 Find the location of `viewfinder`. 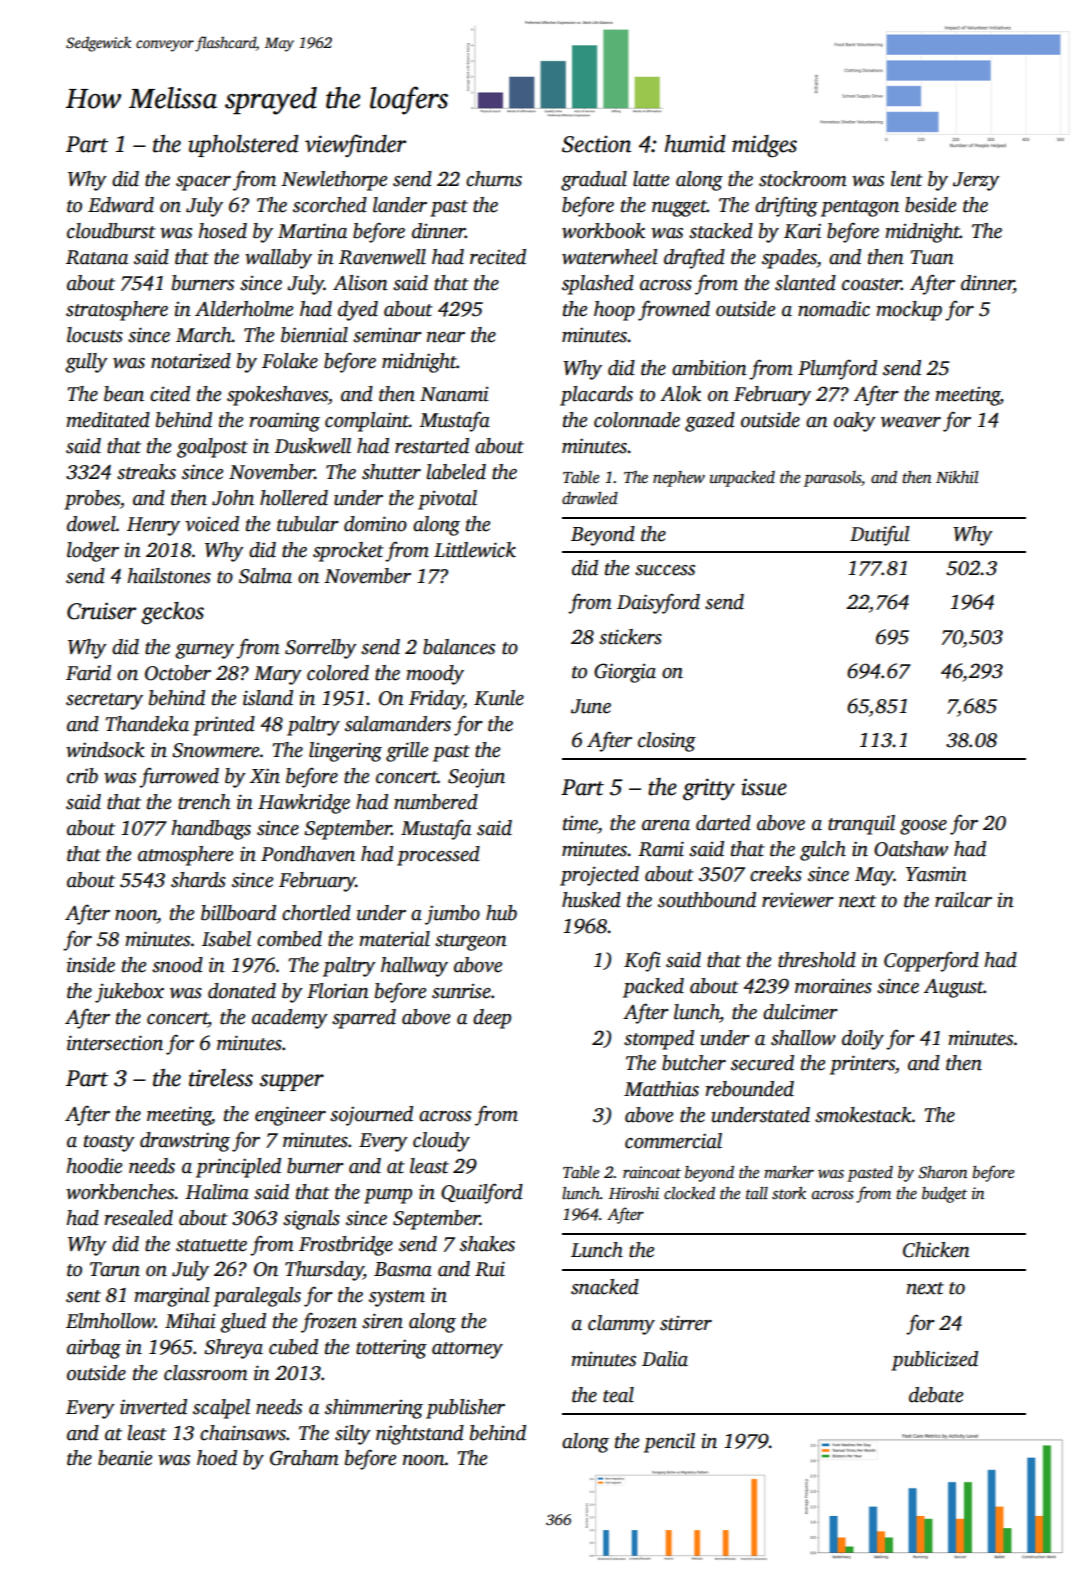

viewfinder is located at coordinates (355, 145).
